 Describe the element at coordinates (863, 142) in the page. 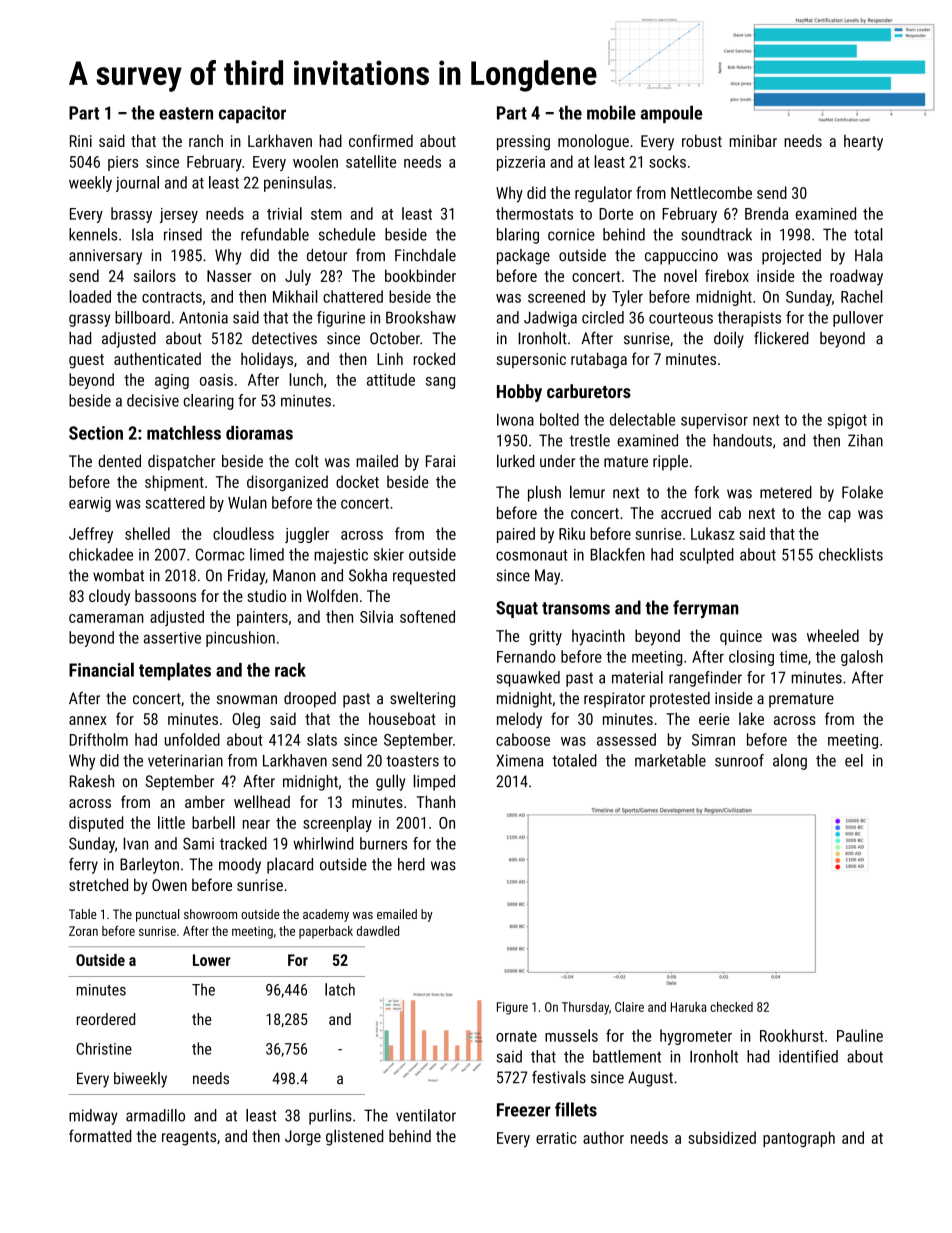

I see `hearty` at that location.
